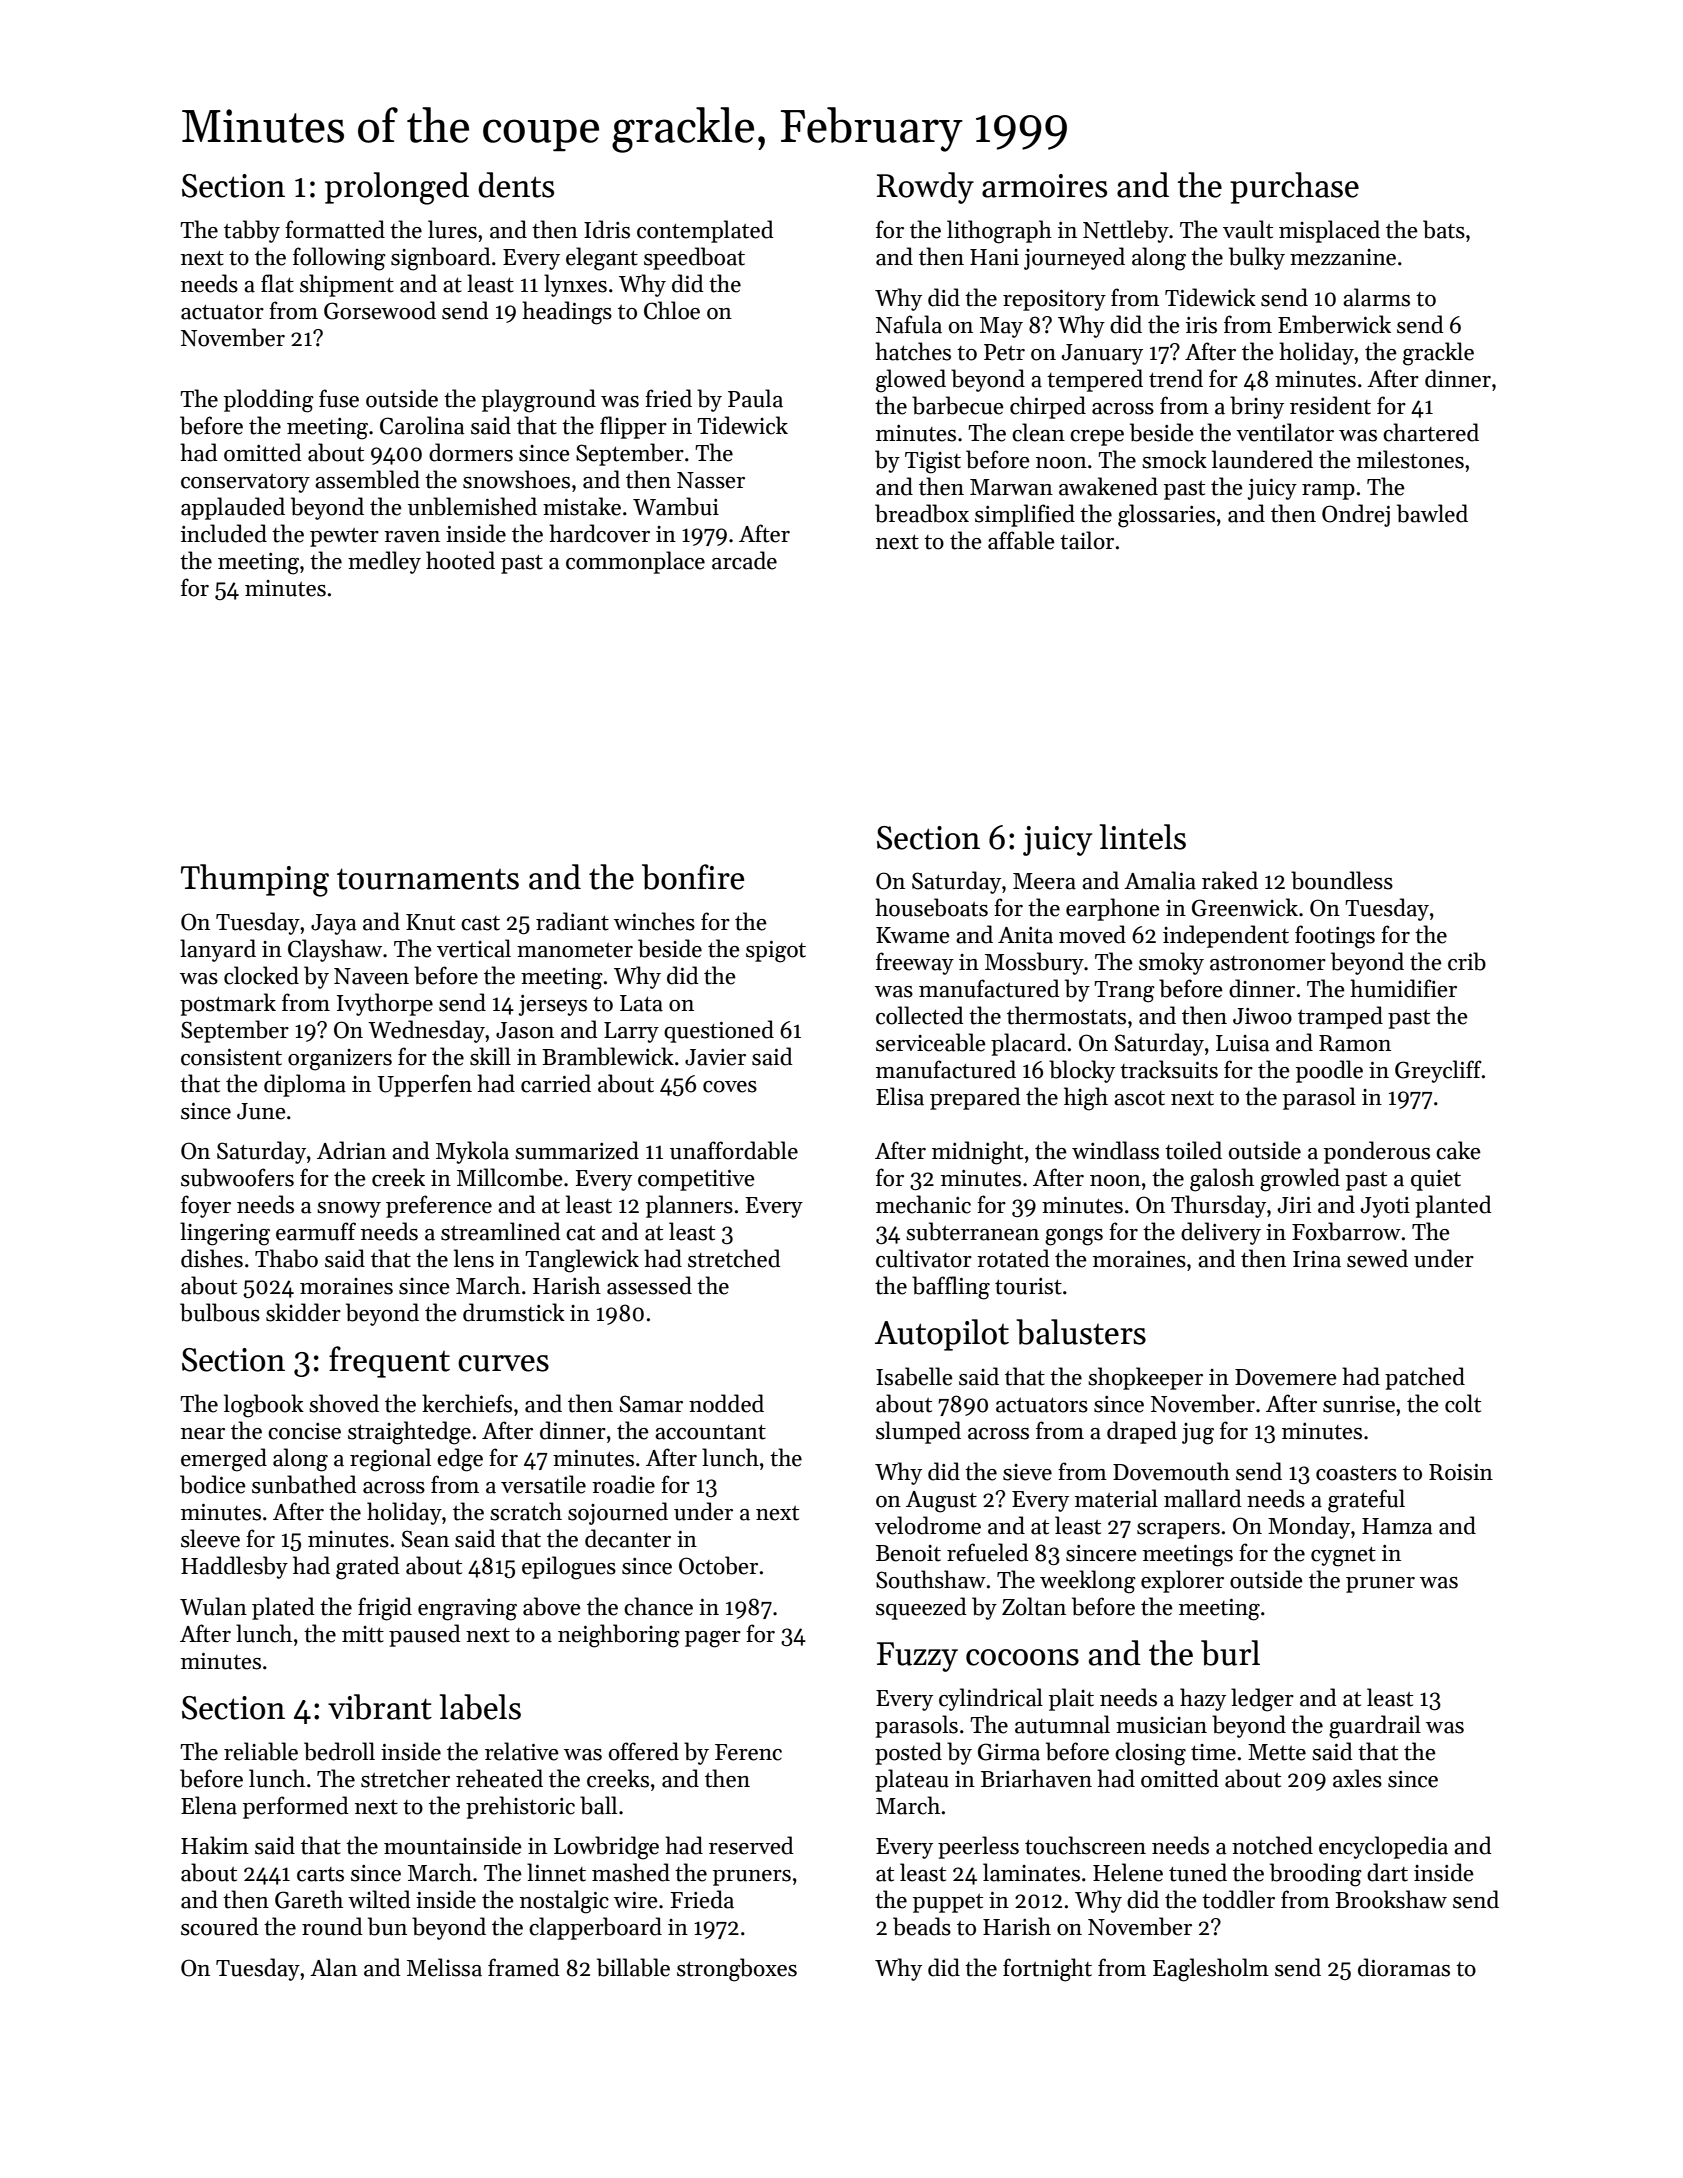 This screenshot has height=2178, width=1683. I want to click on astronomer, so click(1268, 963).
